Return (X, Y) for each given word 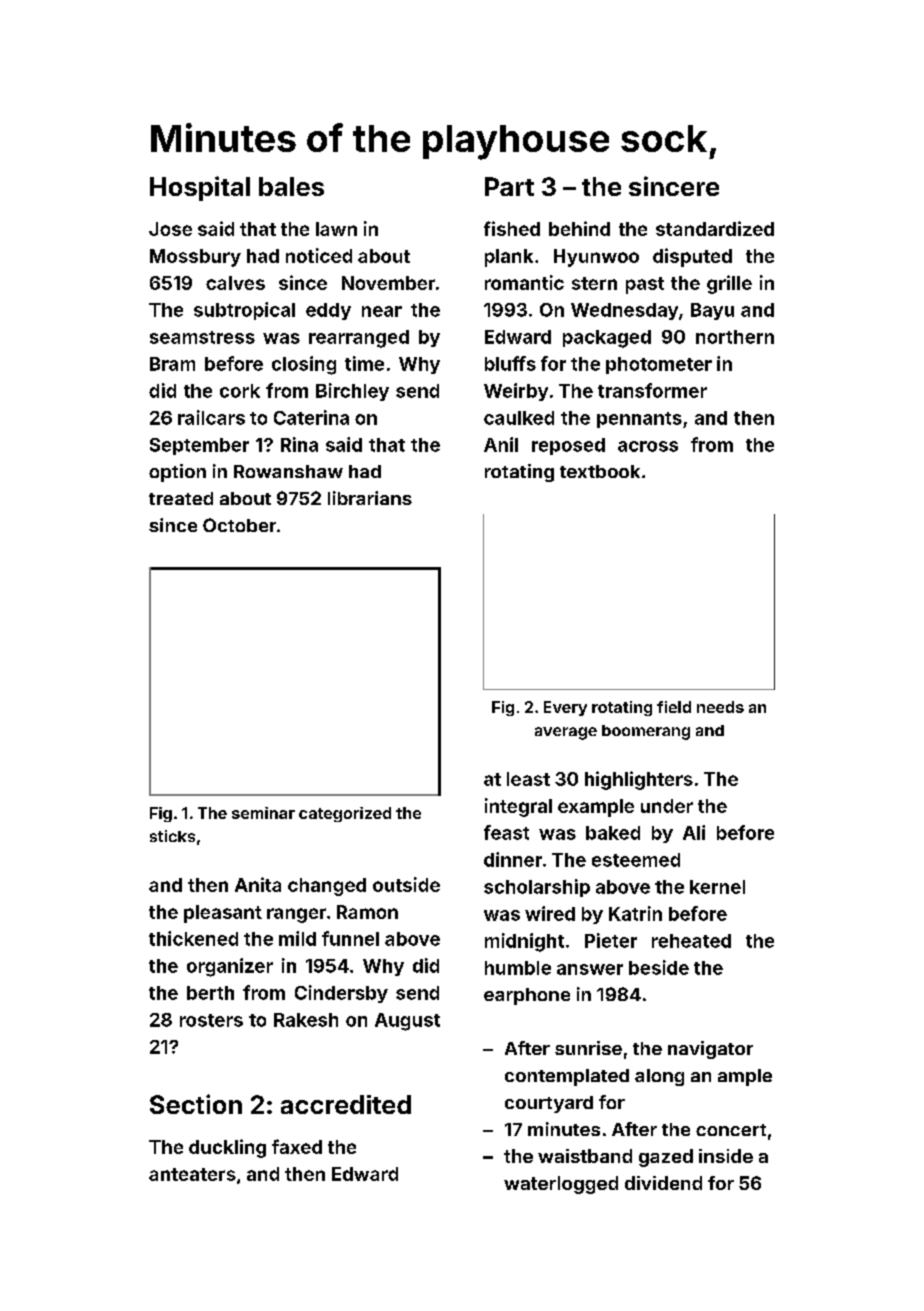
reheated (691, 941)
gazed (666, 1158)
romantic (524, 282)
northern (735, 337)
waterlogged (561, 1185)
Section (196, 1104)
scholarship (537, 888)
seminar (263, 813)
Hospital (200, 188)
